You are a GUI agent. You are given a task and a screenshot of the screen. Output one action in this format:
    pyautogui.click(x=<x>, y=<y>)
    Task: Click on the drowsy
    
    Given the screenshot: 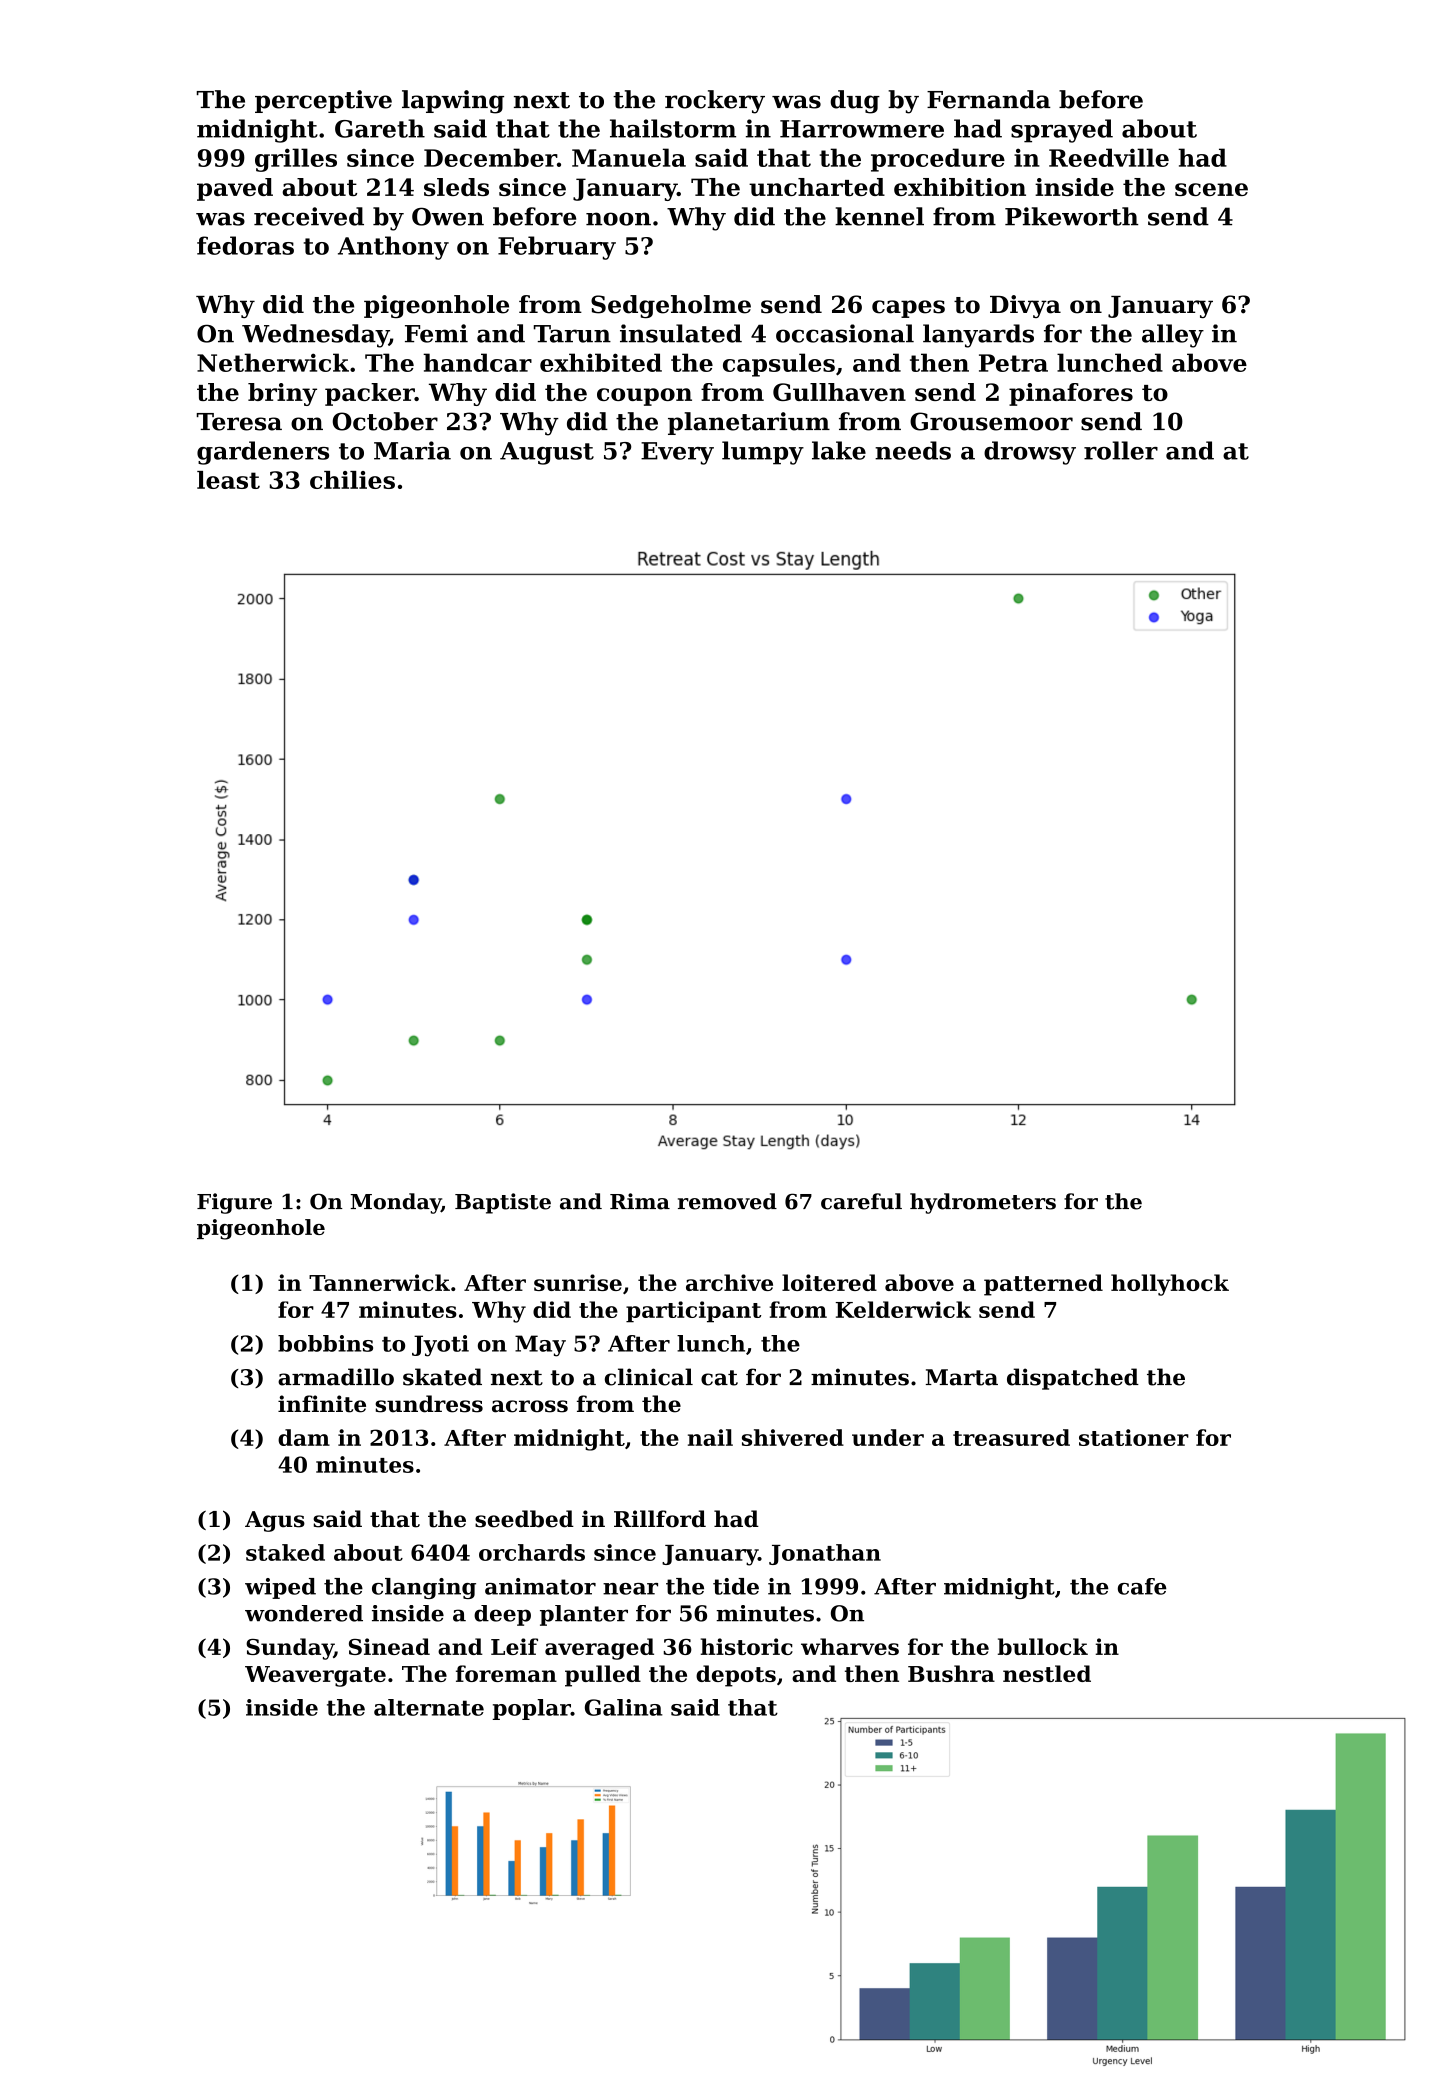 What is the action you would take?
    pyautogui.click(x=1030, y=453)
